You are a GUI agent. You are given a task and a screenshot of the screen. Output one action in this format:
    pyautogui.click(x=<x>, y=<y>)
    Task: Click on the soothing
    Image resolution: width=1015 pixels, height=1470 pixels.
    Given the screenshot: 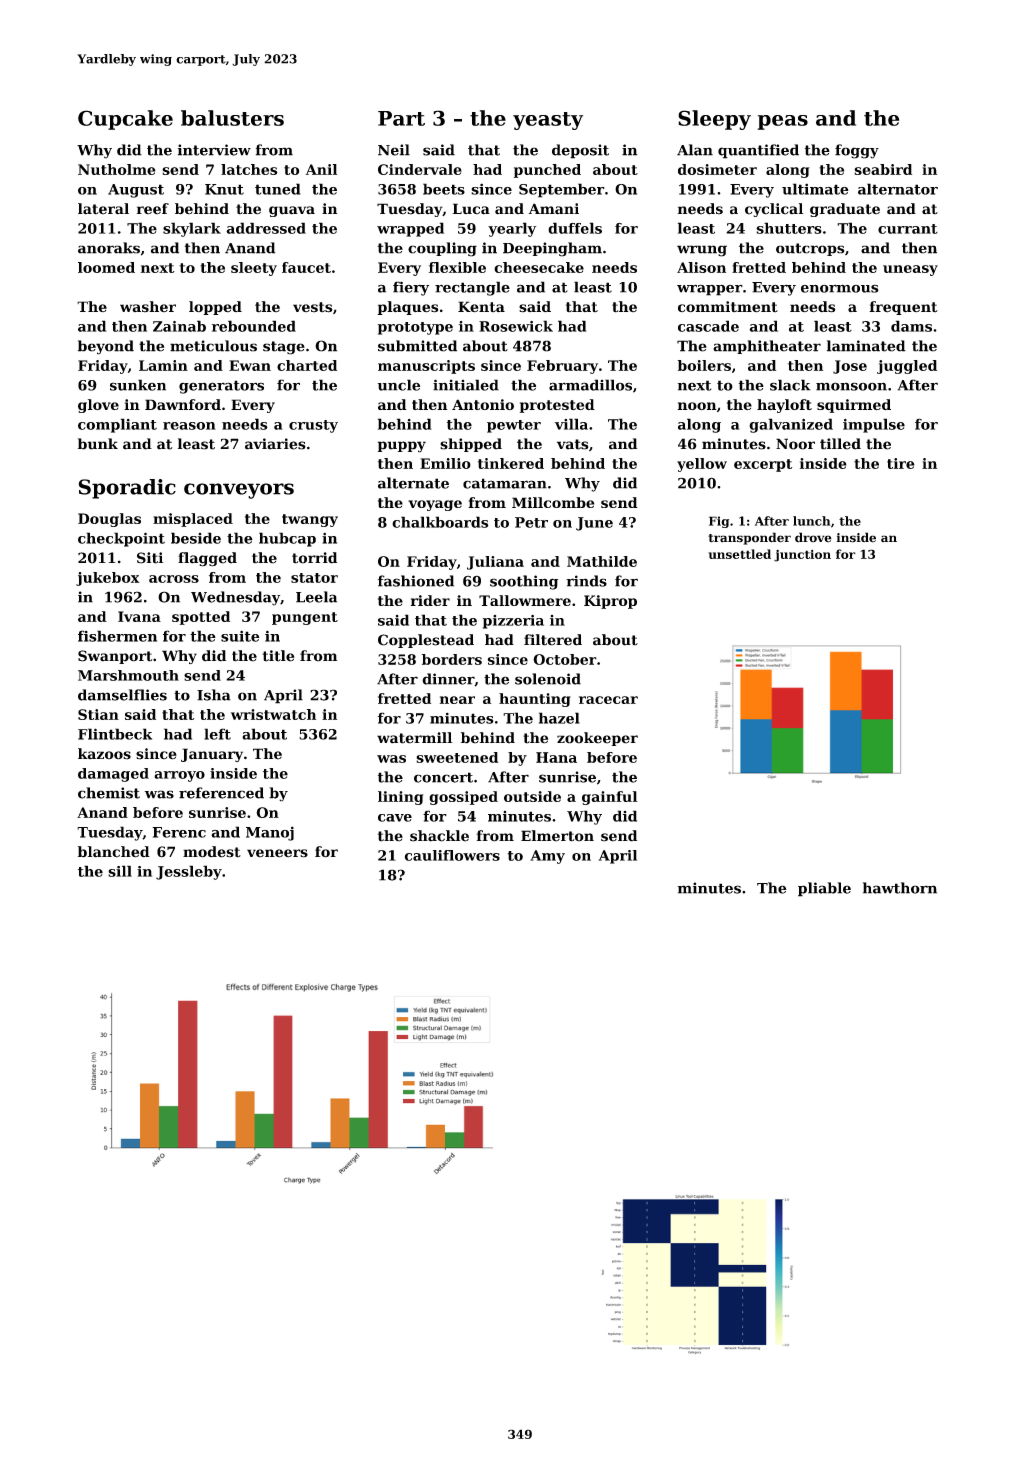 What is the action you would take?
    pyautogui.click(x=524, y=582)
